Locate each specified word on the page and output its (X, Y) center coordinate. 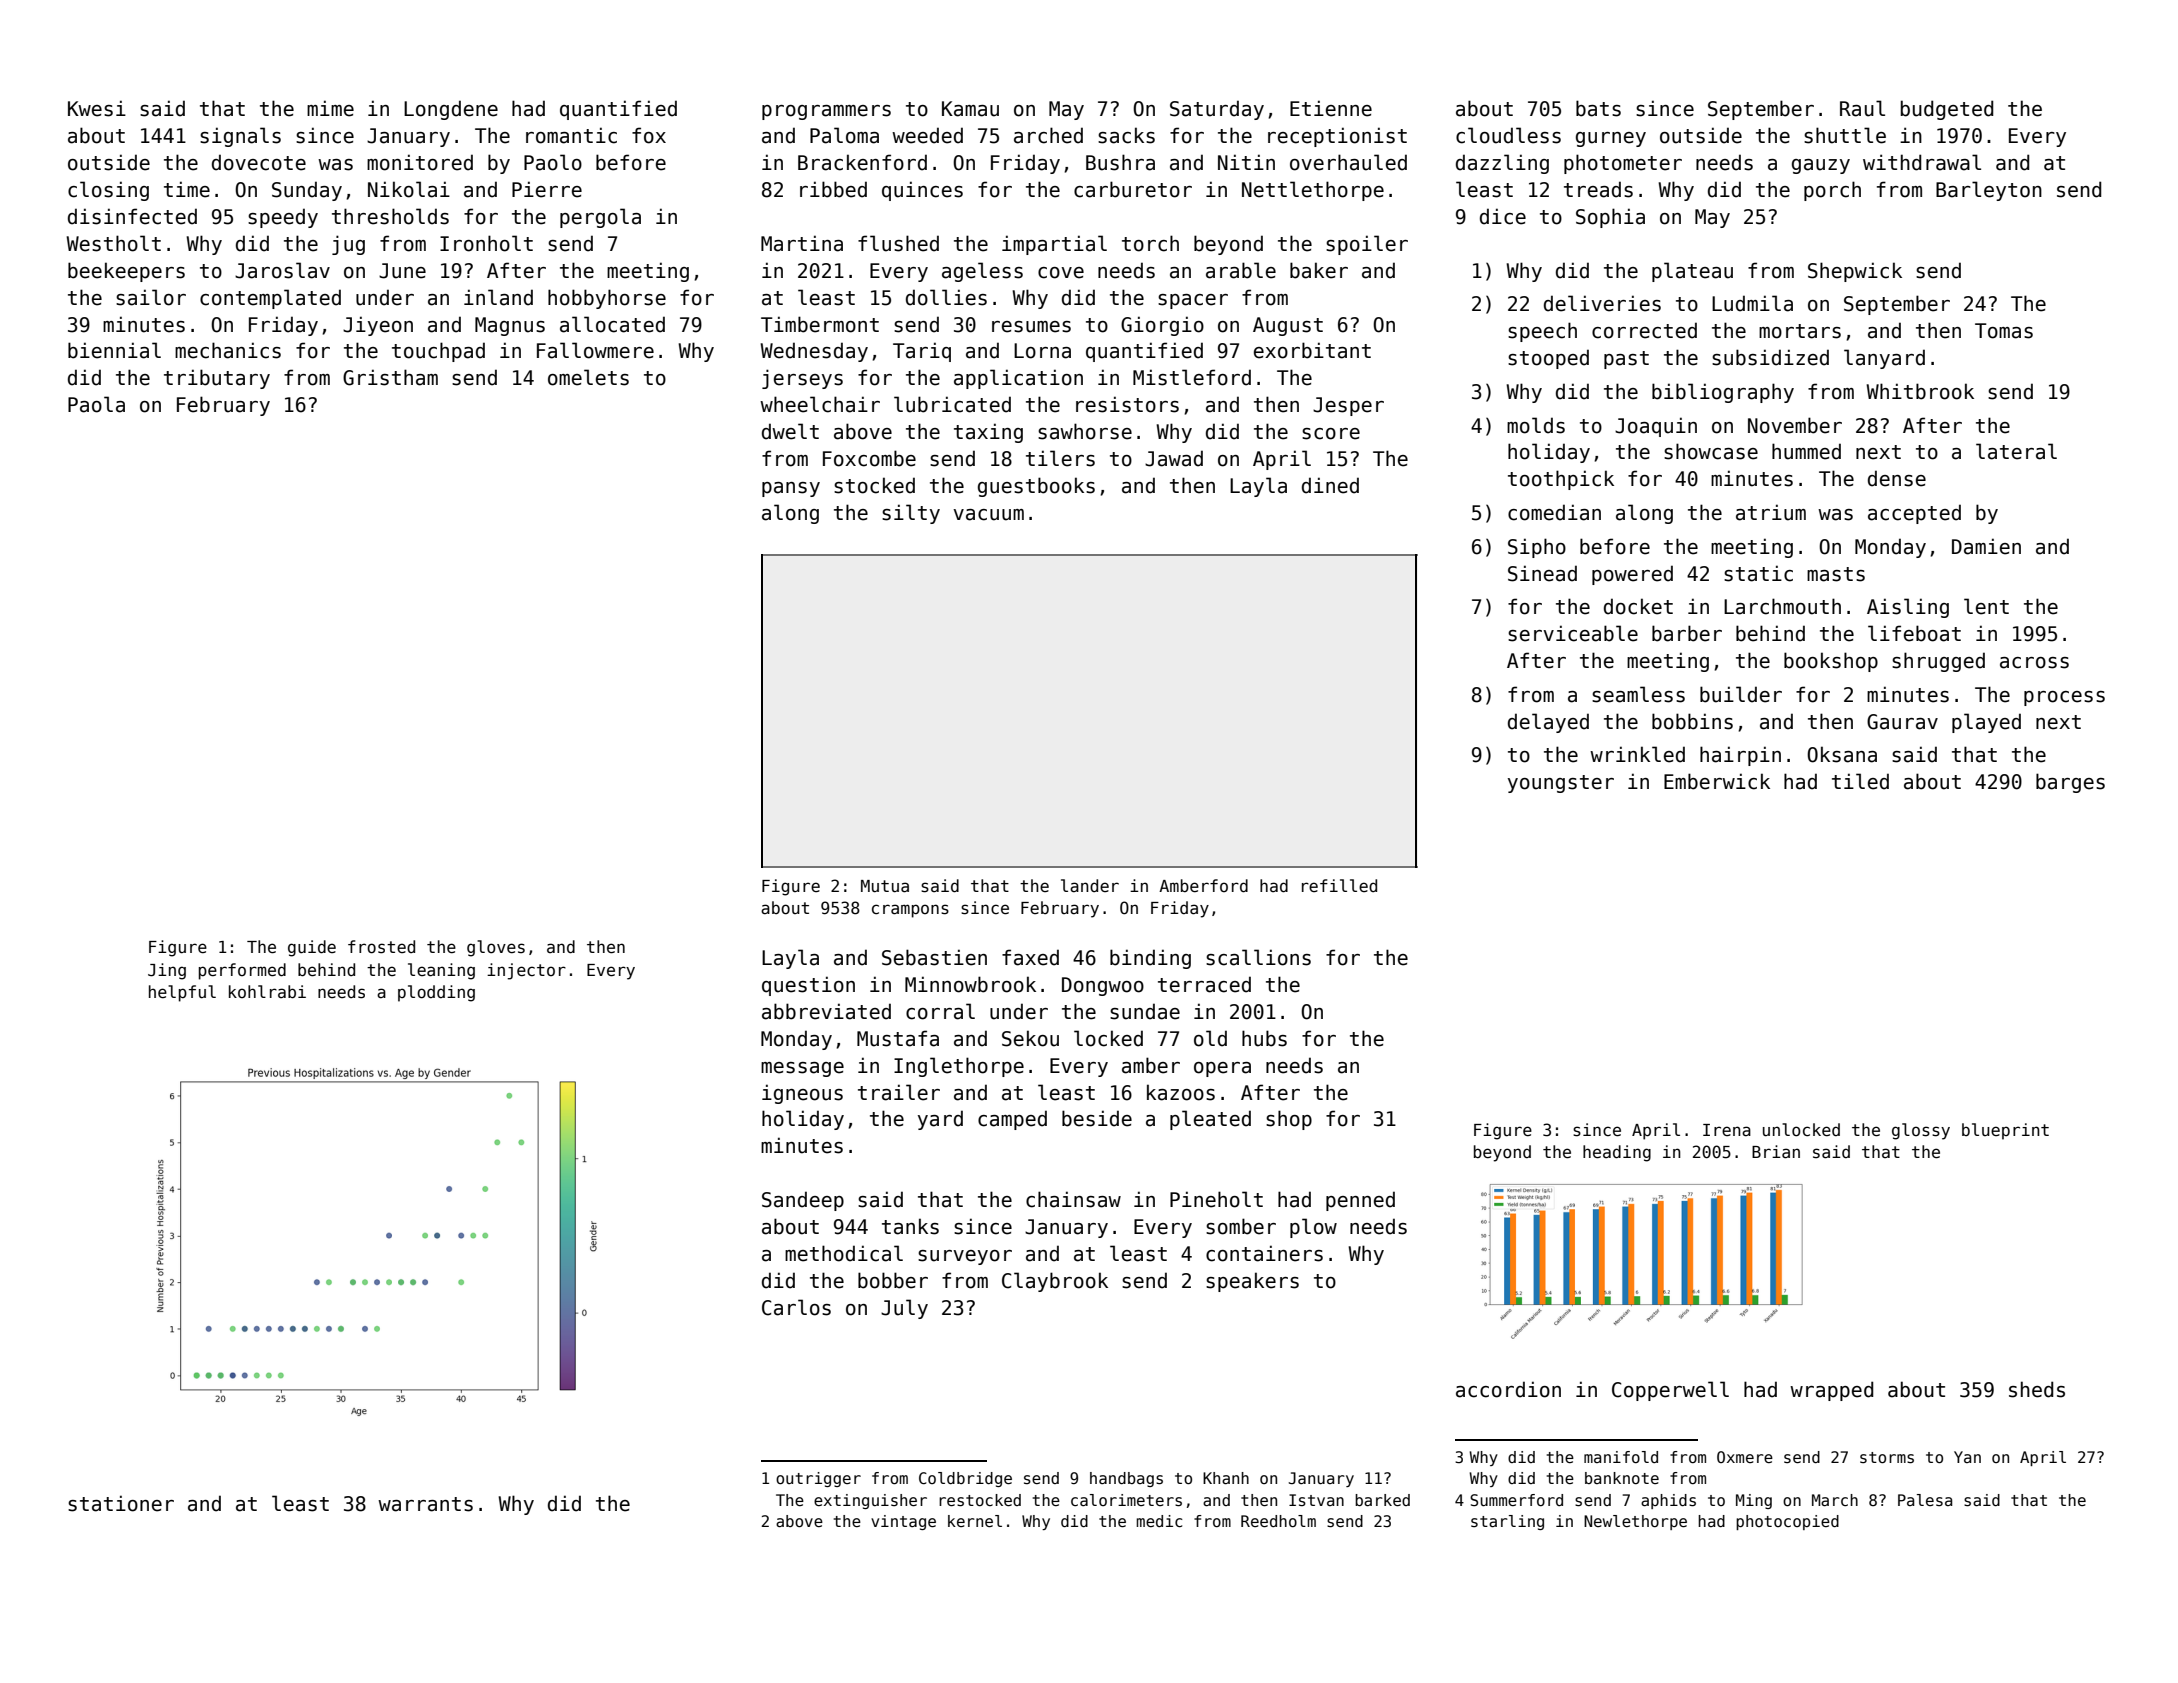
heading (1617, 1153)
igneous (802, 1094)
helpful (182, 993)
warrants (425, 1504)
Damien (1986, 546)
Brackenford (862, 162)
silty (911, 514)
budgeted (1947, 110)
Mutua (885, 886)
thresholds (390, 216)
